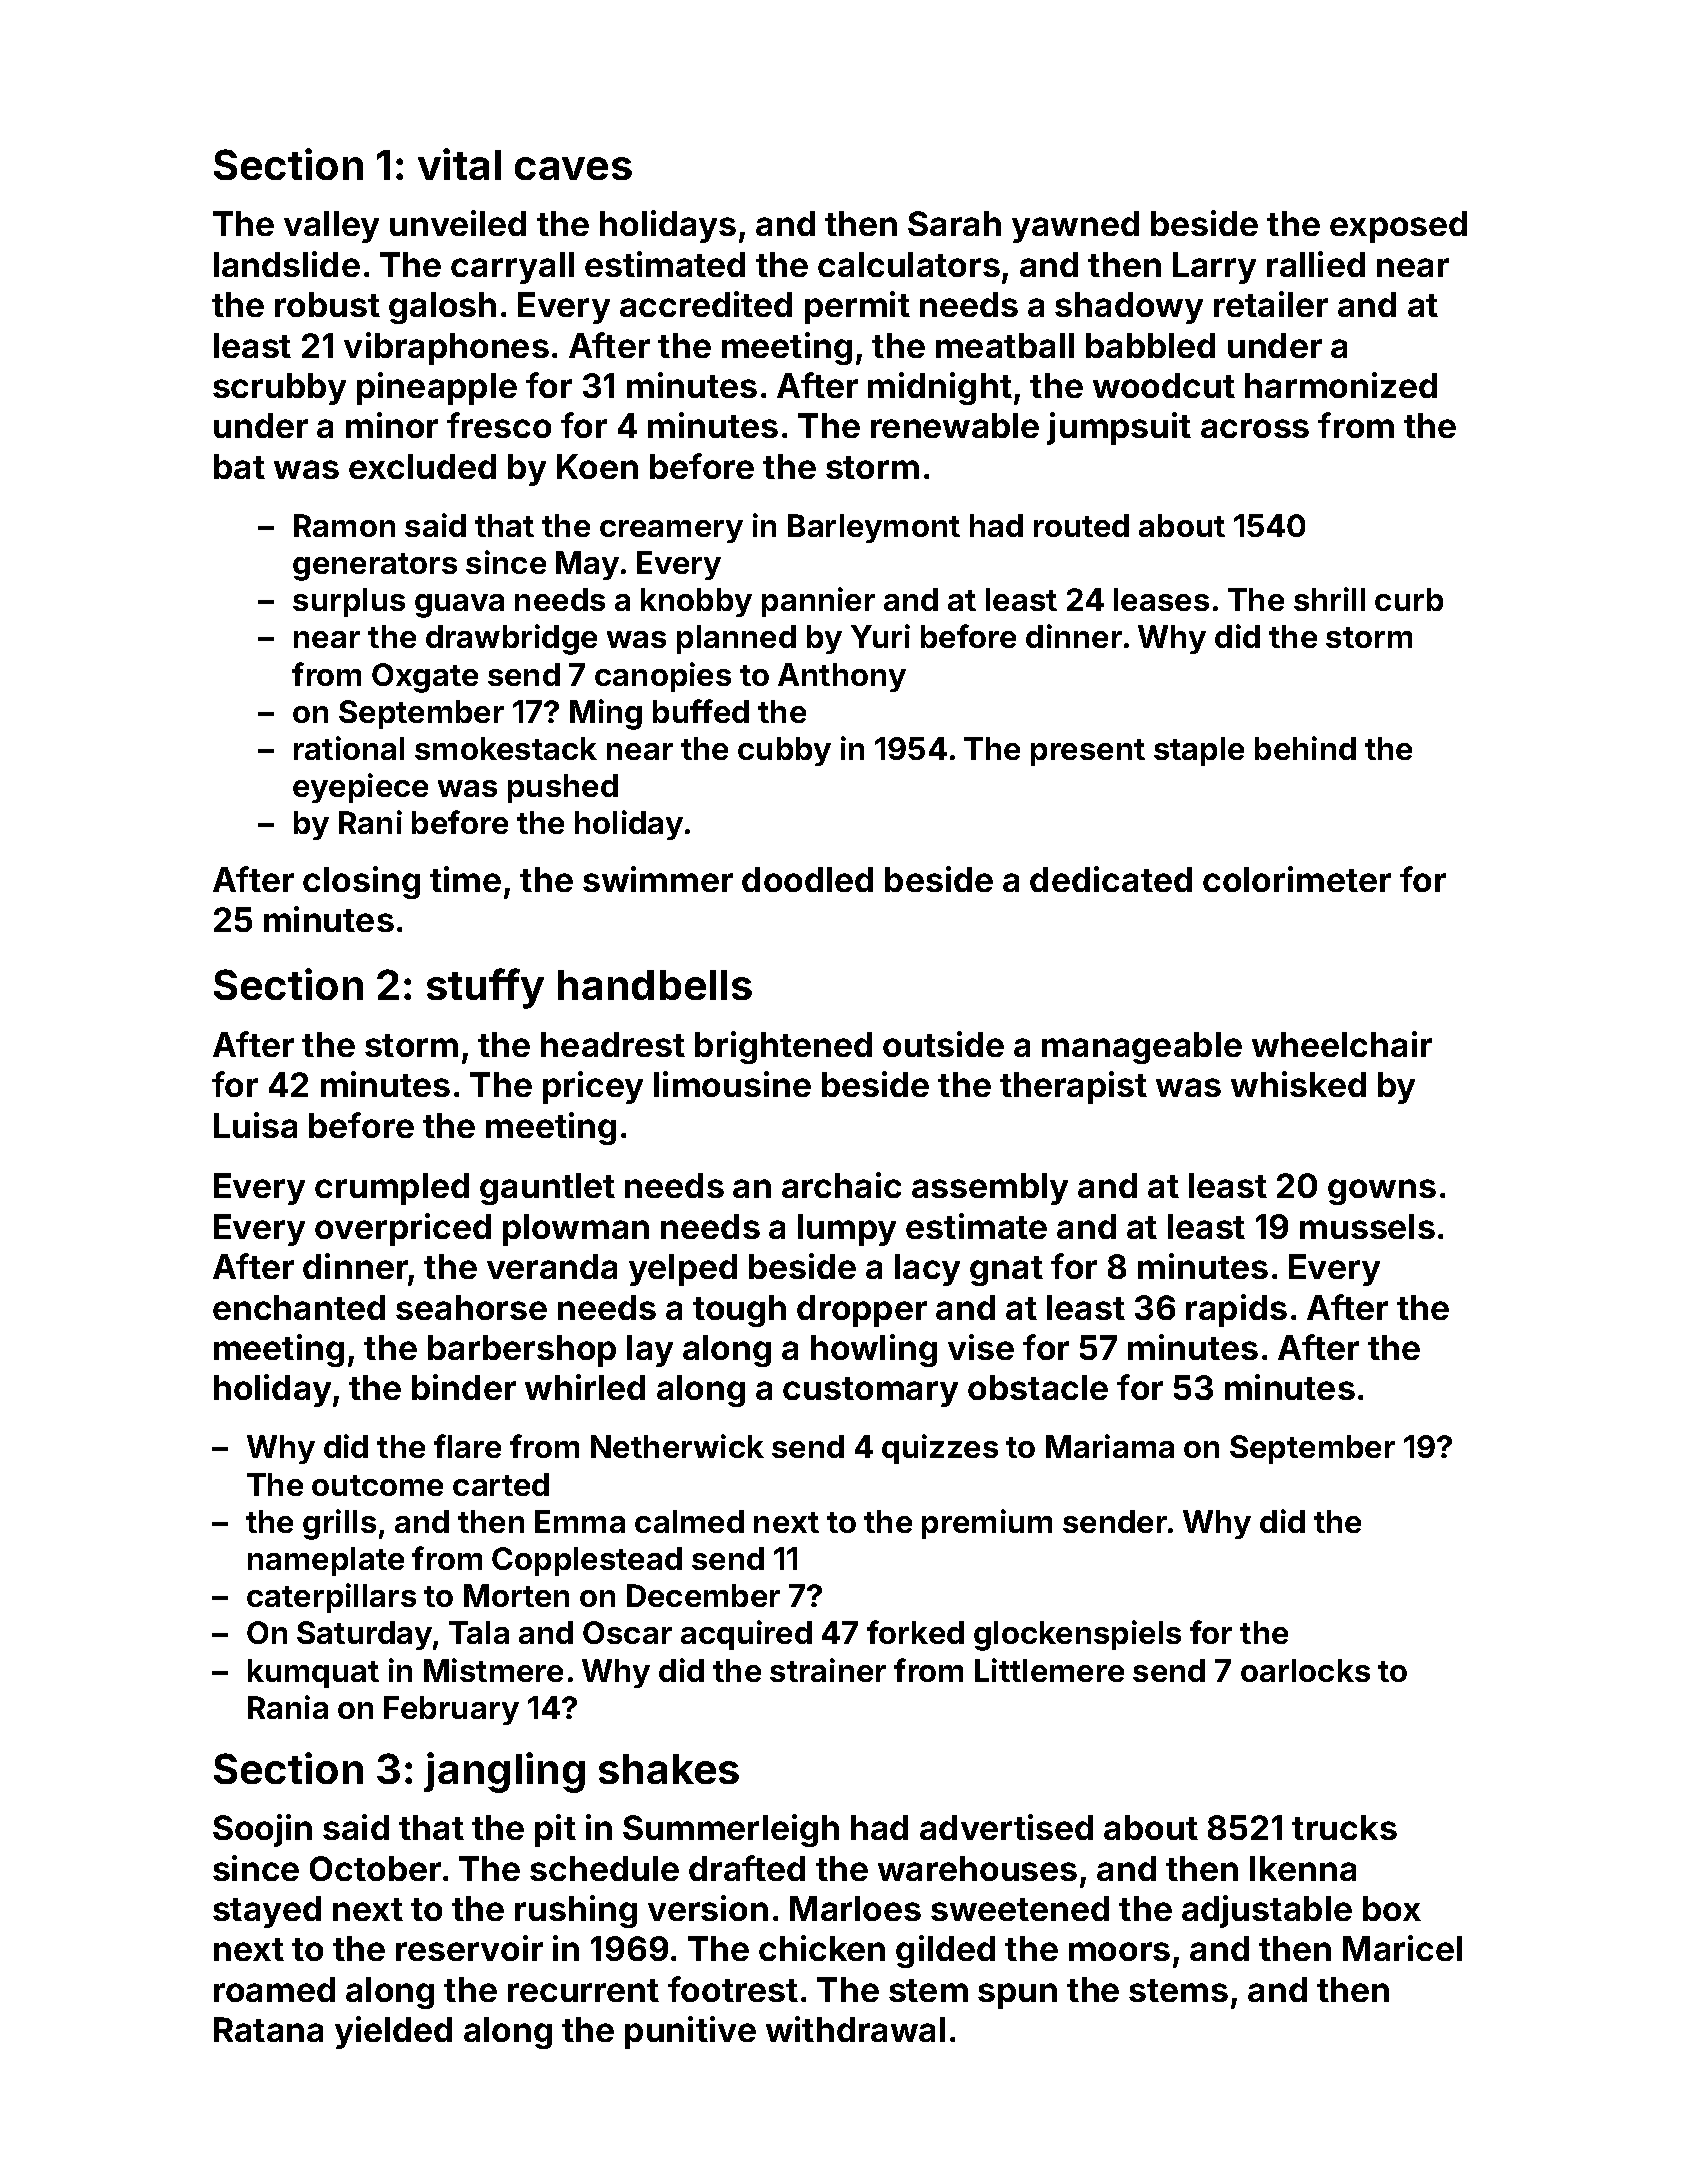 The width and height of the screenshot is (1683, 2178). What do you see at coordinates (954, 223) in the screenshot?
I see `Sarah` at bounding box center [954, 223].
